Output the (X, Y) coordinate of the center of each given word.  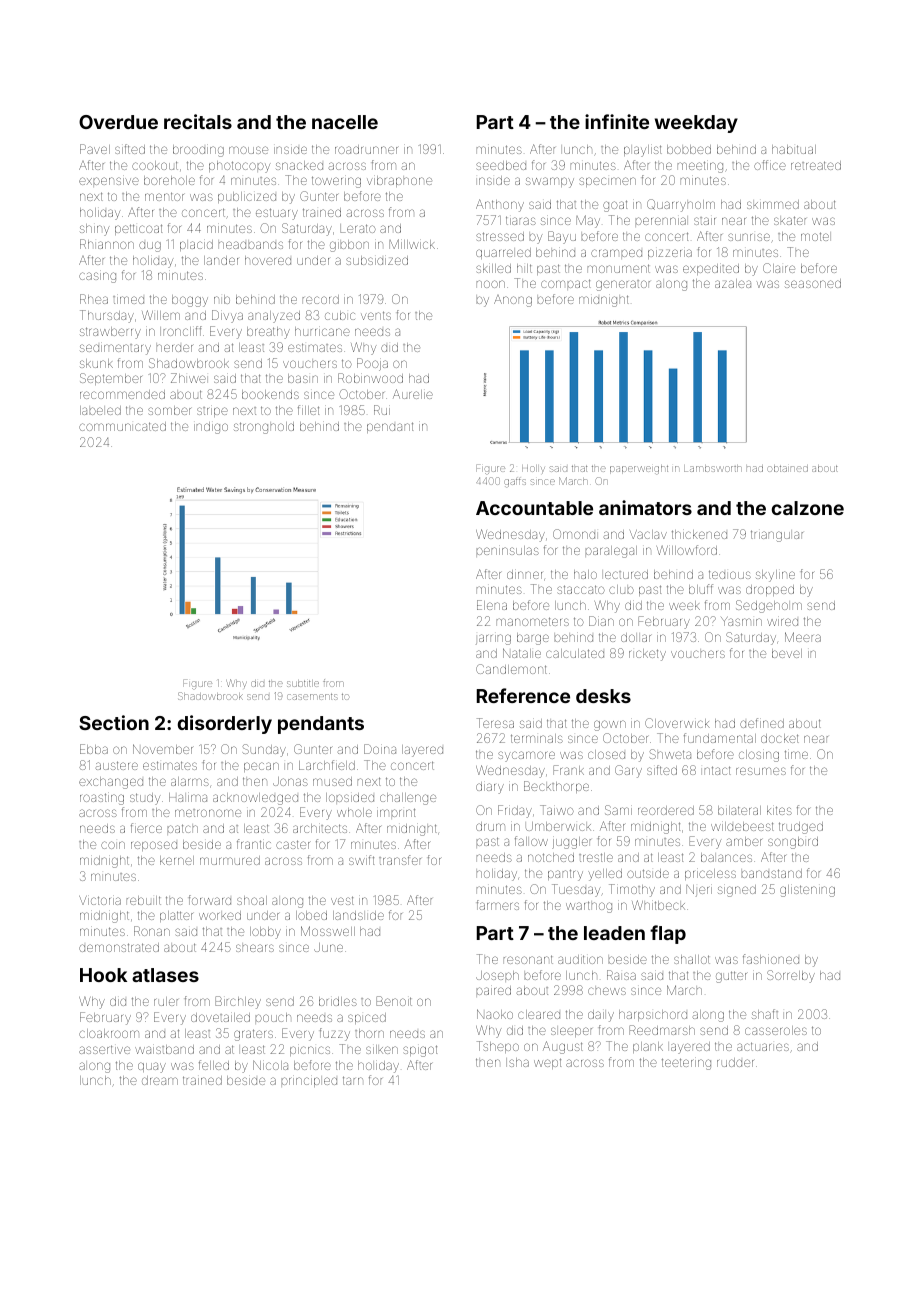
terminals (537, 738)
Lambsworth (712, 468)
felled (214, 1065)
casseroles (776, 1030)
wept (547, 1063)
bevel (787, 653)
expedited (711, 269)
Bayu (562, 237)
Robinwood (370, 378)
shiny (94, 230)
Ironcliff (181, 331)
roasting (102, 799)
